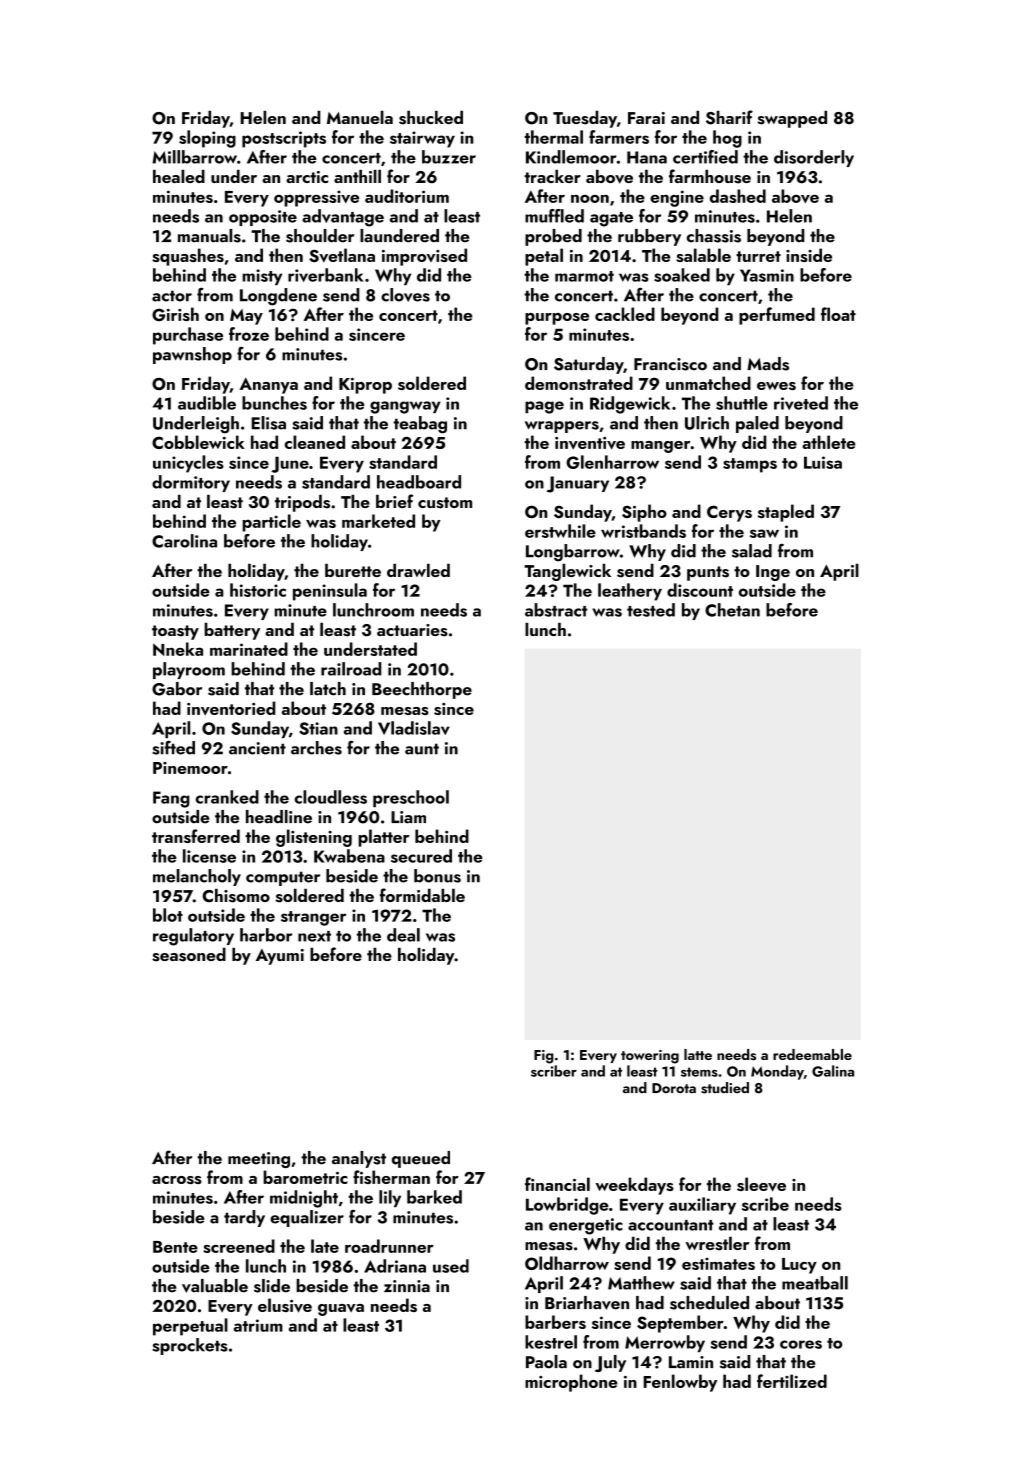 The height and width of the page is (1467, 1013). What do you see at coordinates (571, 1383) in the page?
I see `microphone` at bounding box center [571, 1383].
